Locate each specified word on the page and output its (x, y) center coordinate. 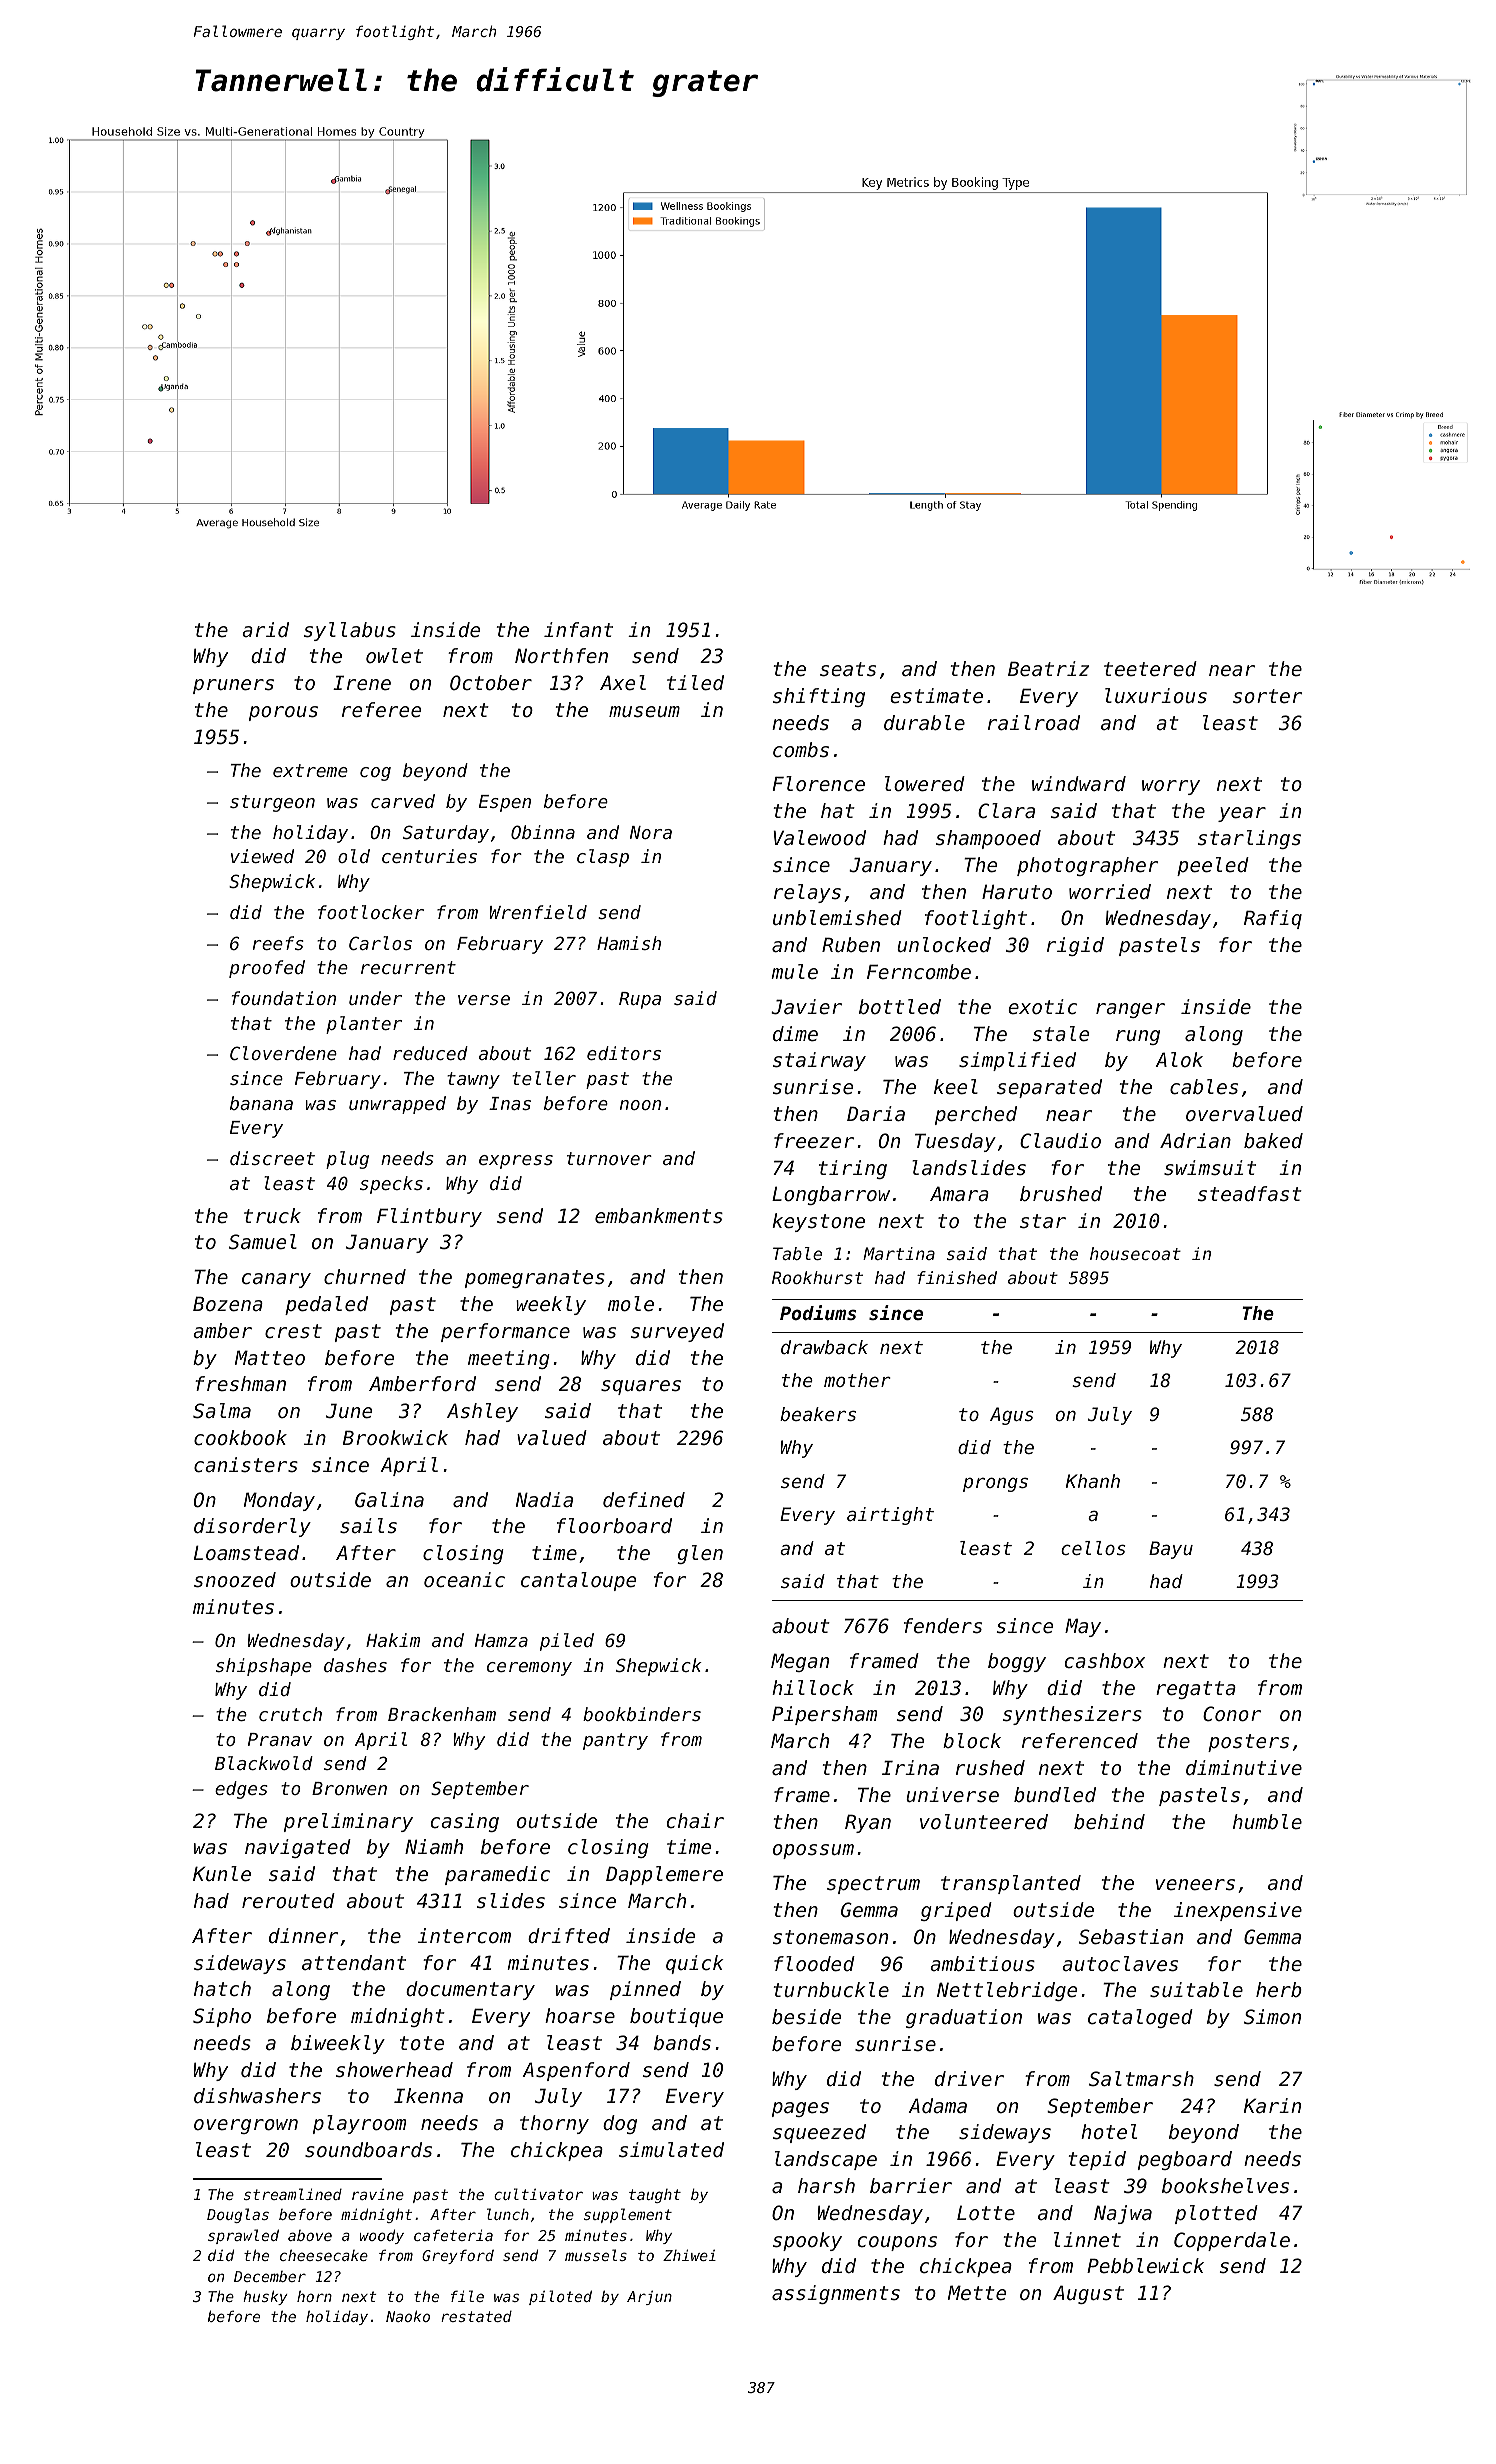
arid (265, 629)
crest (293, 1331)
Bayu (1171, 1550)
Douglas (238, 2215)
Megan (800, 1662)
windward (1079, 783)
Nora (651, 832)
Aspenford (576, 2071)
